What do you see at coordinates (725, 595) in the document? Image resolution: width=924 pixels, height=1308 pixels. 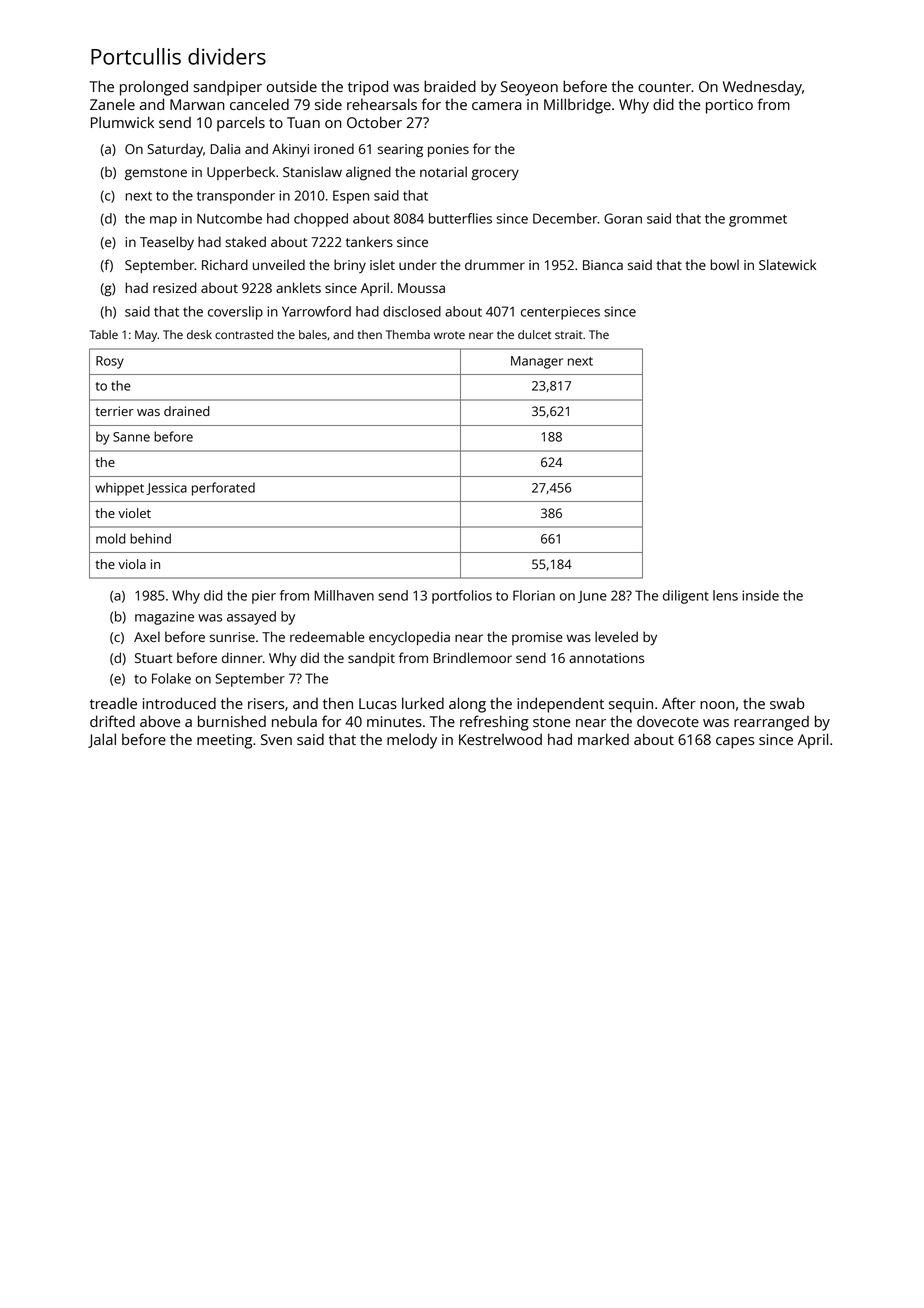 I see `lens` at bounding box center [725, 595].
